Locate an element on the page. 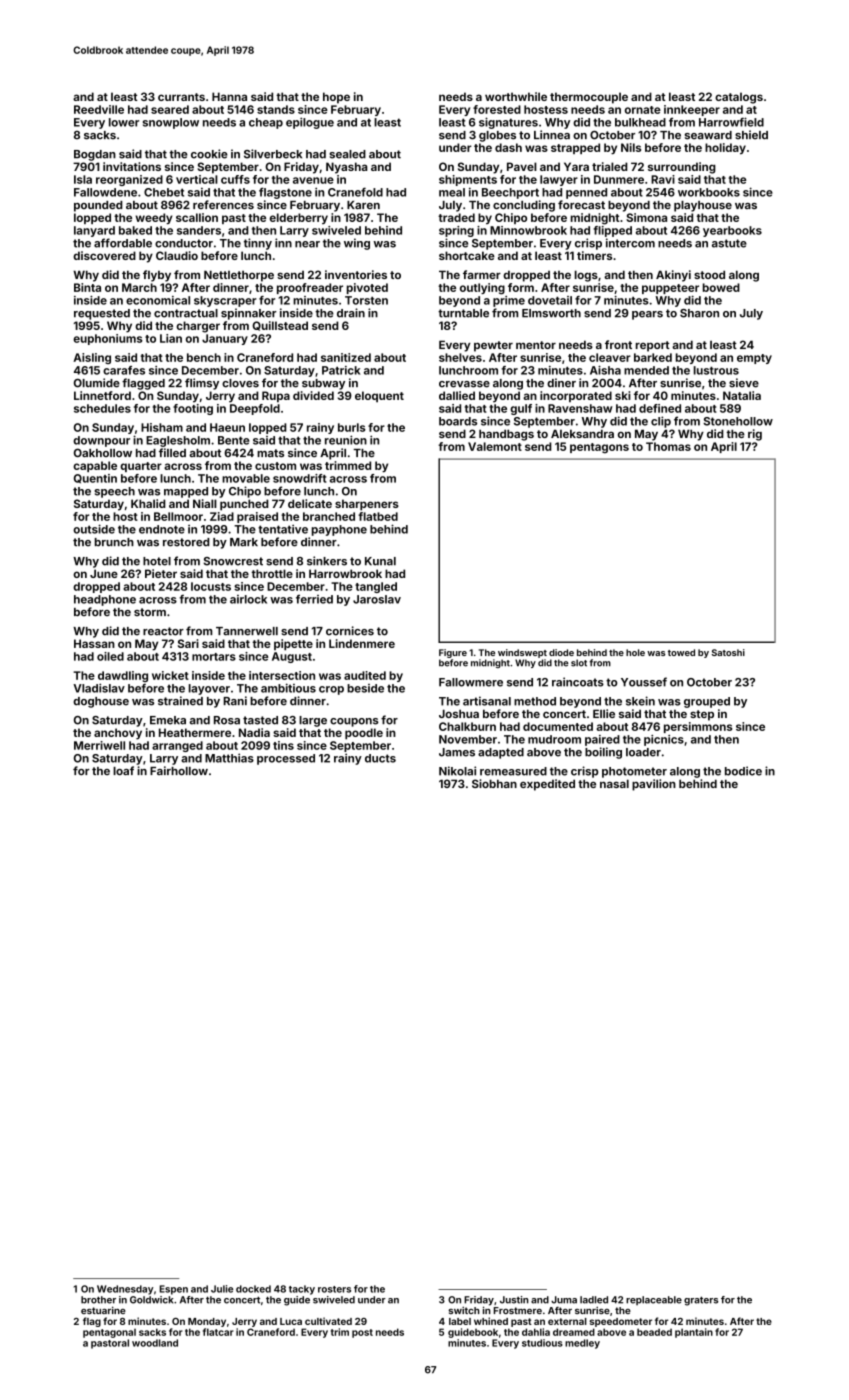 The width and height of the page is (849, 1400). subway is located at coordinates (323, 384).
